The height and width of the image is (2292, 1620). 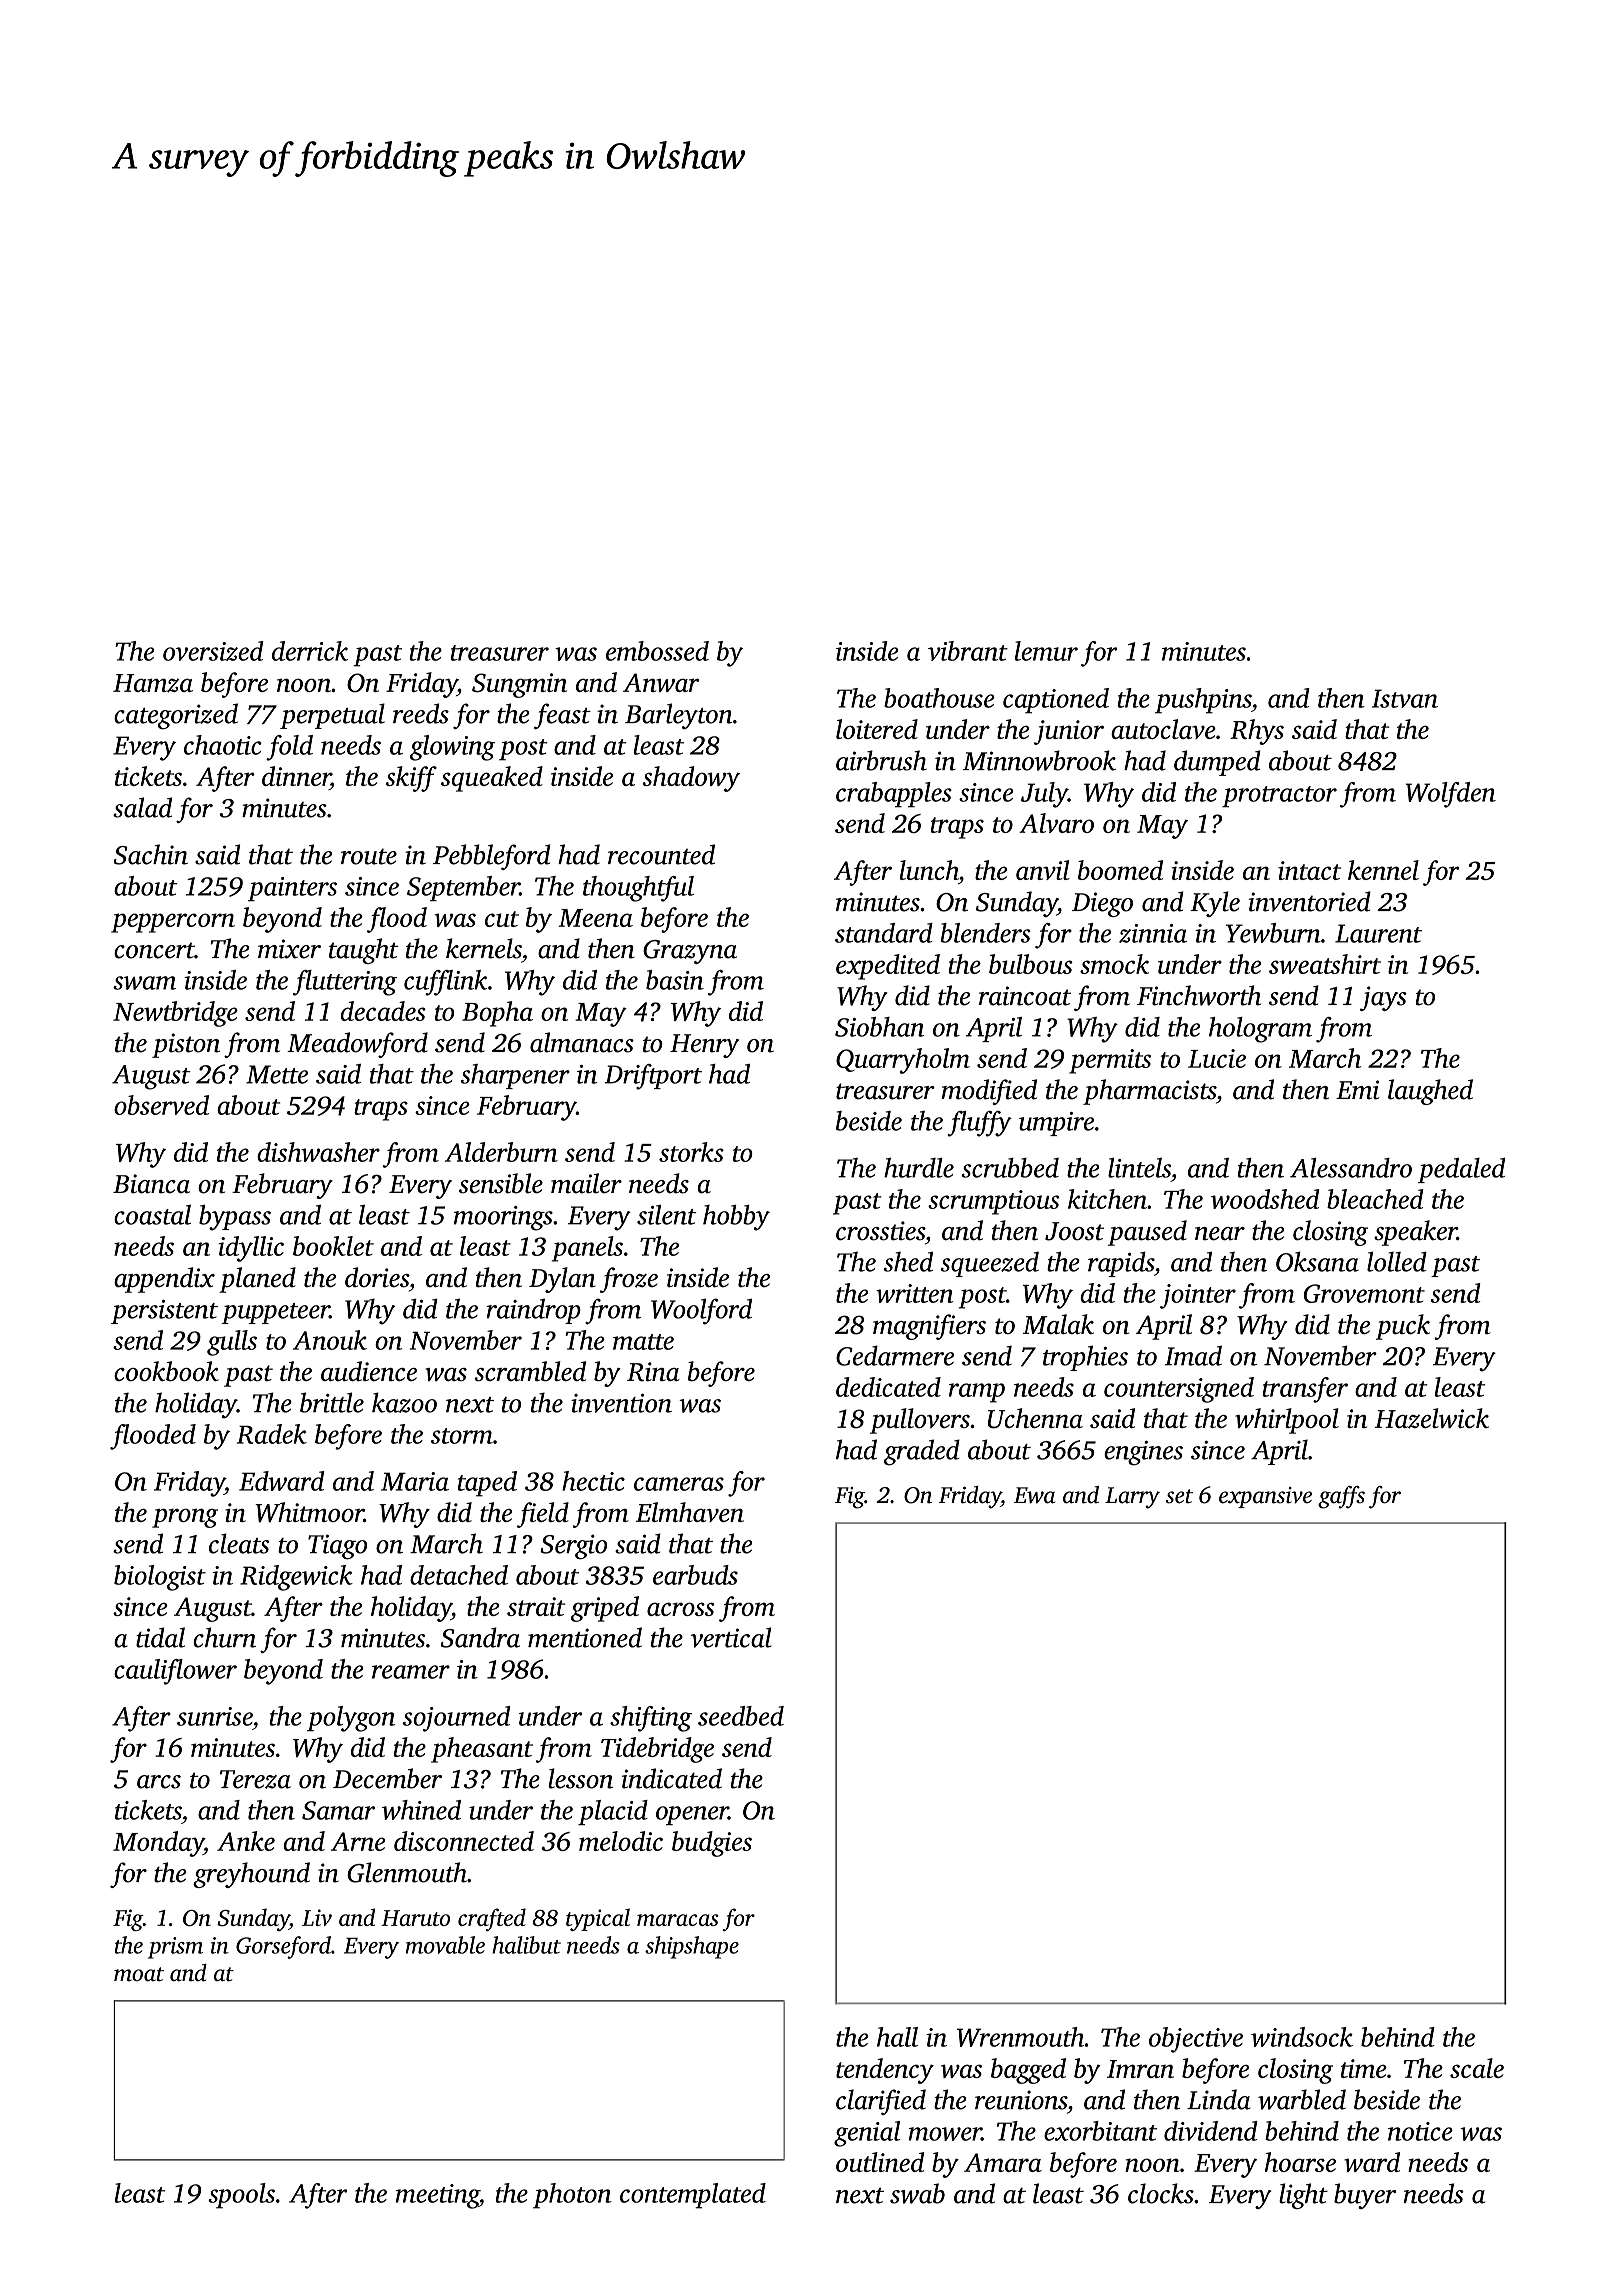 What do you see at coordinates (880, 2162) in the image?
I see `outlined` at bounding box center [880, 2162].
